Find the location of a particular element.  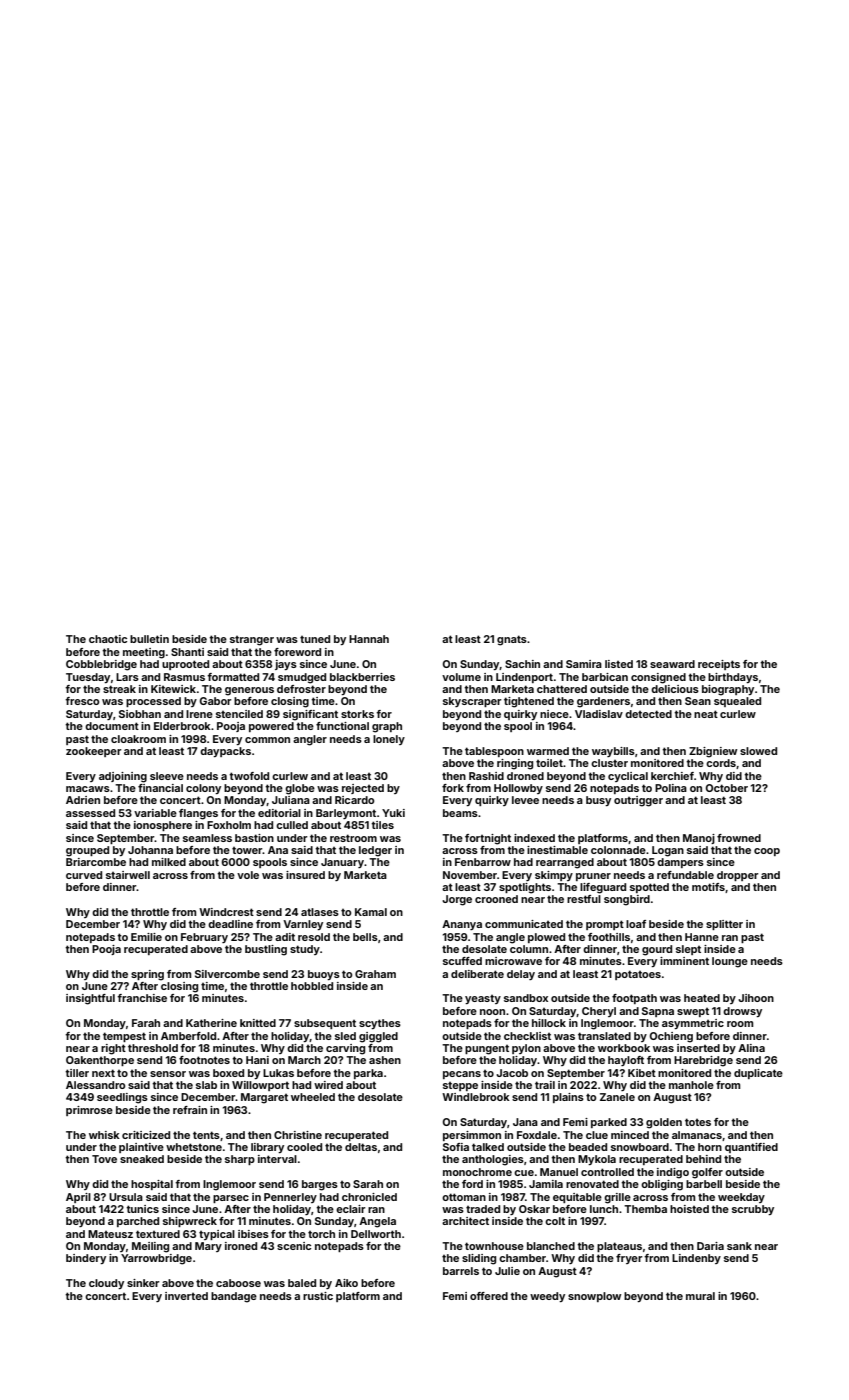

processed is located at coordinates (153, 702).
